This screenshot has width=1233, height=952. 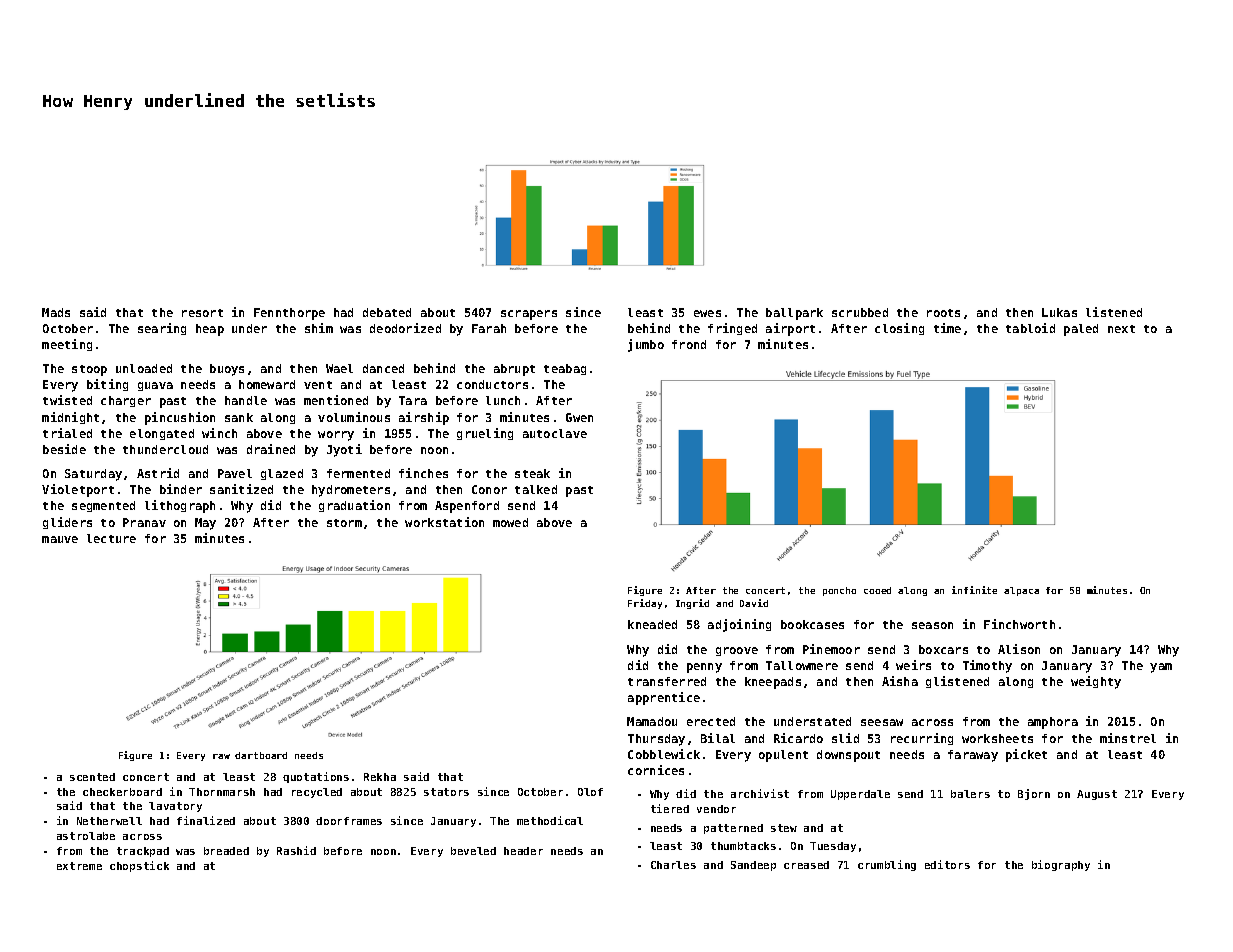 I want to click on cooed, so click(x=877, y=590).
